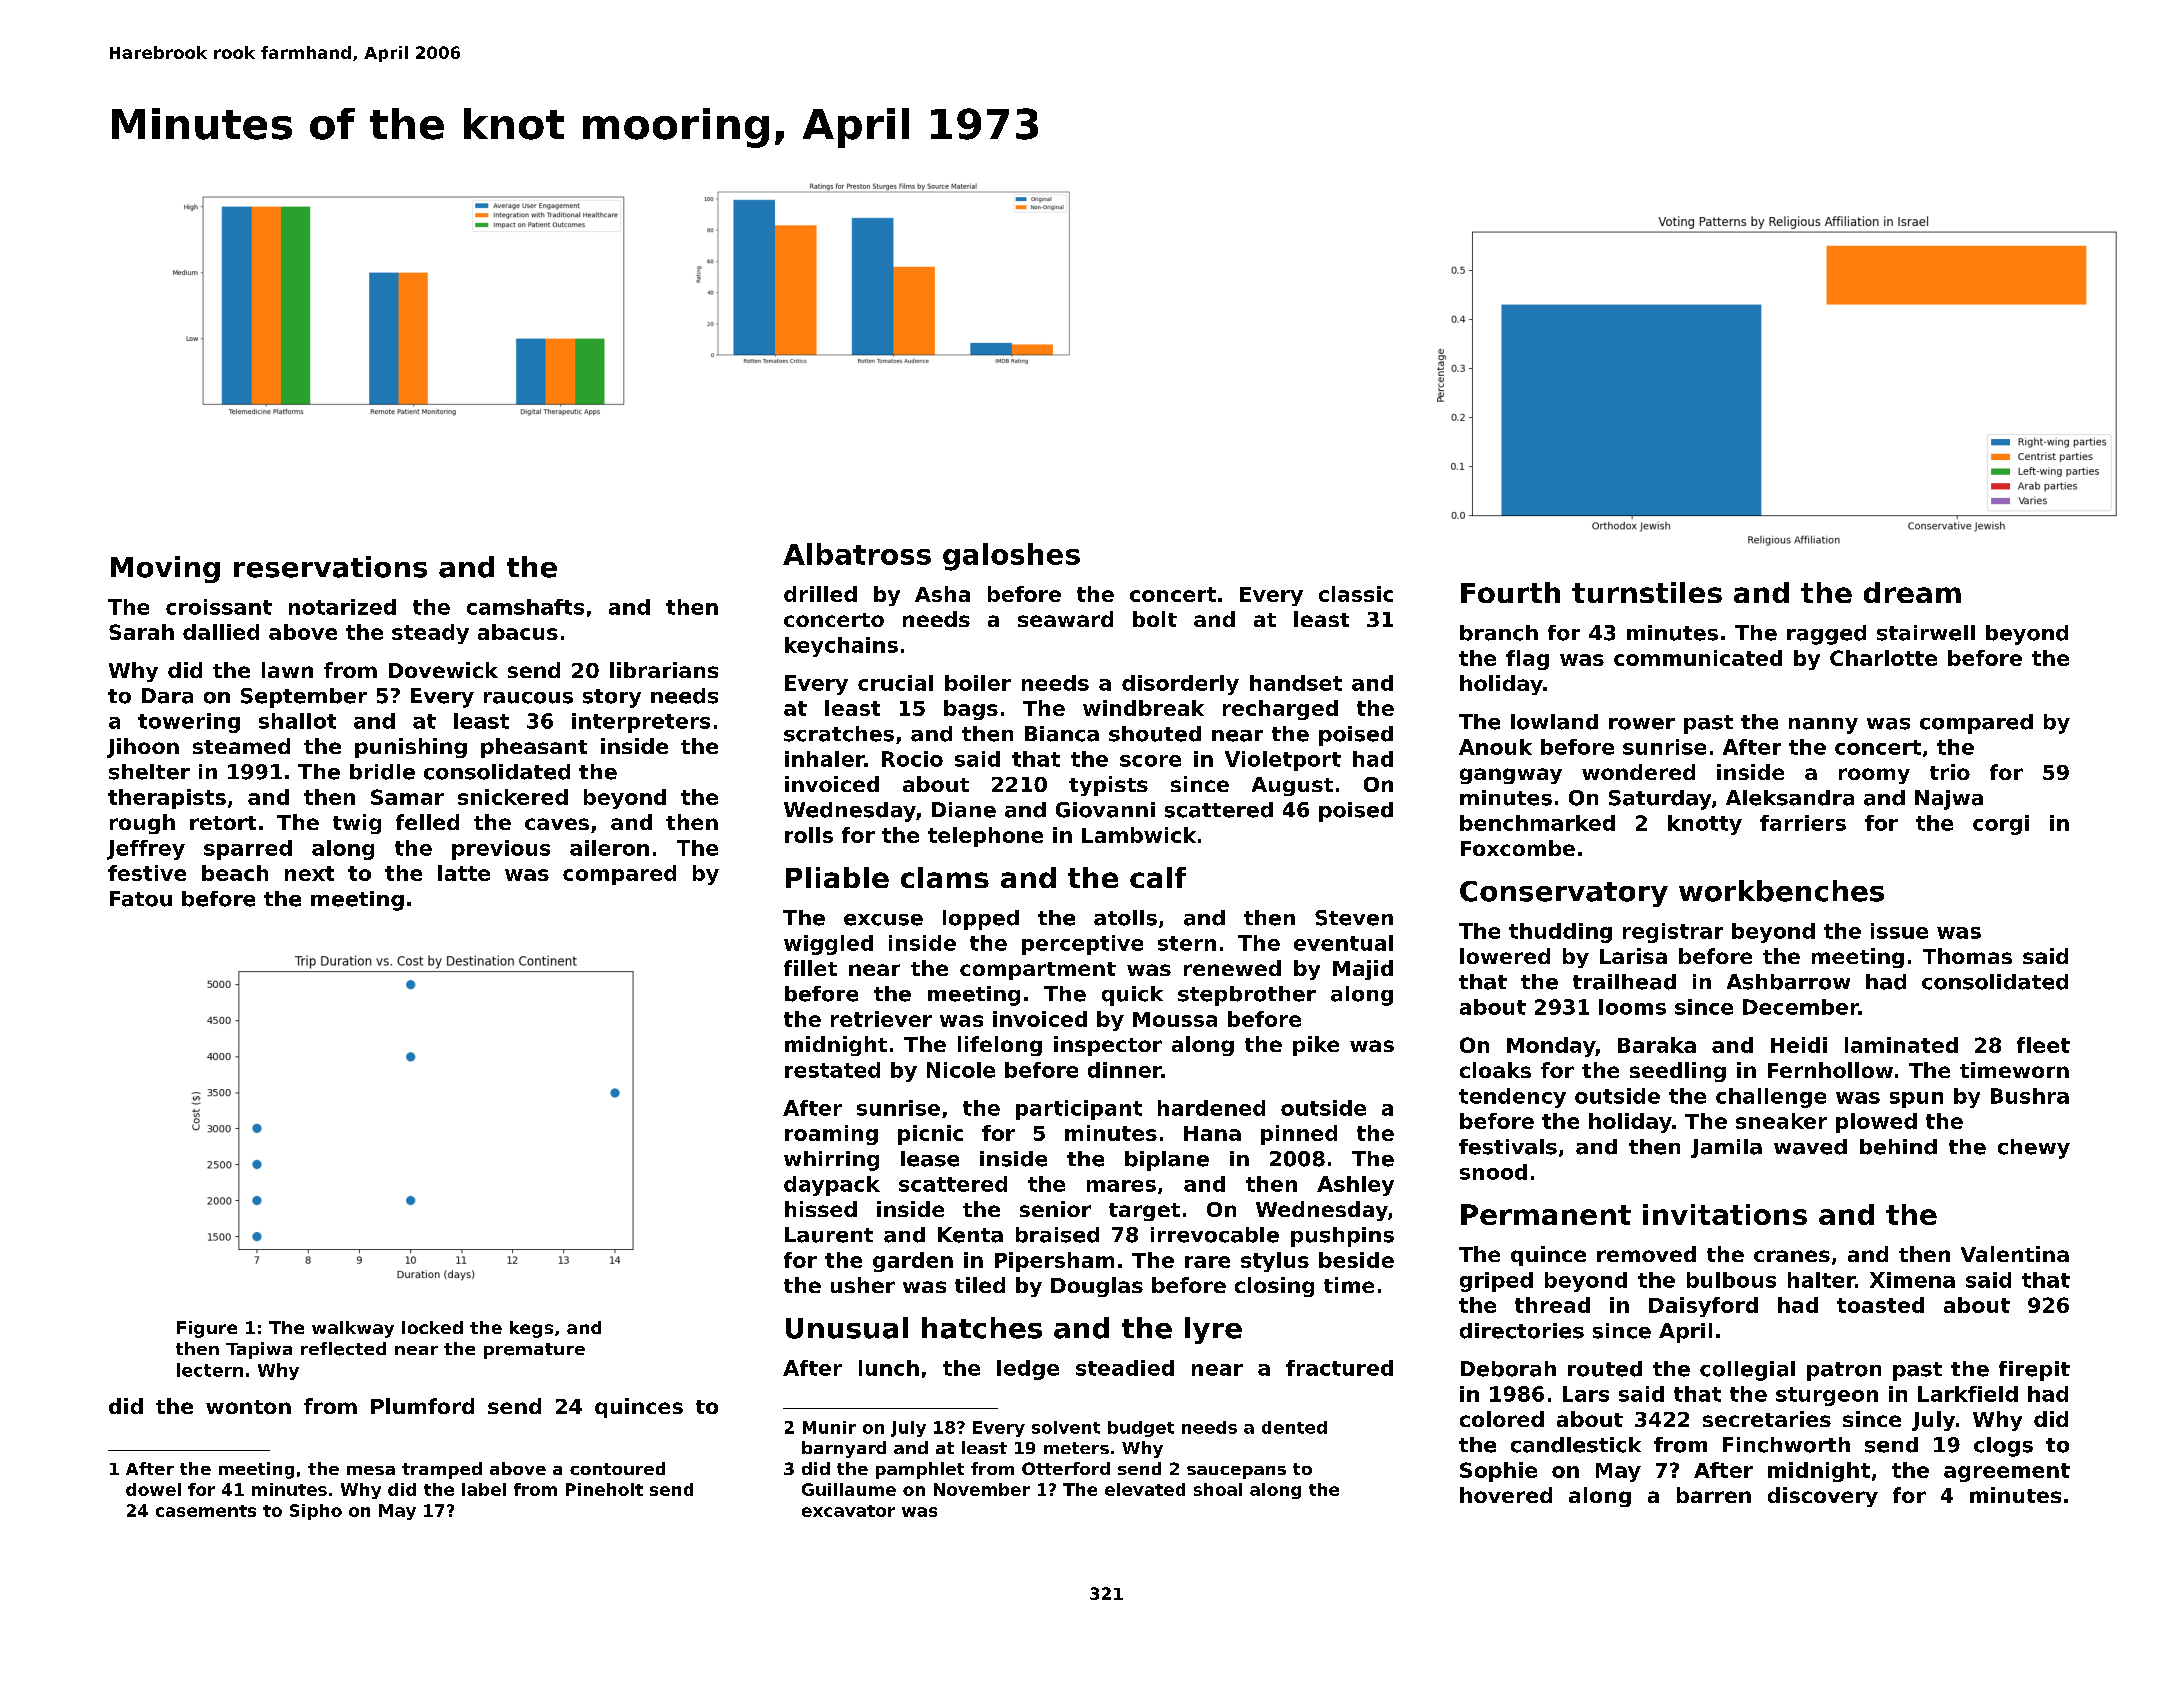 The image size is (2178, 1683). Describe the element at coordinates (1011, 557) in the screenshot. I see `galoshes` at that location.
